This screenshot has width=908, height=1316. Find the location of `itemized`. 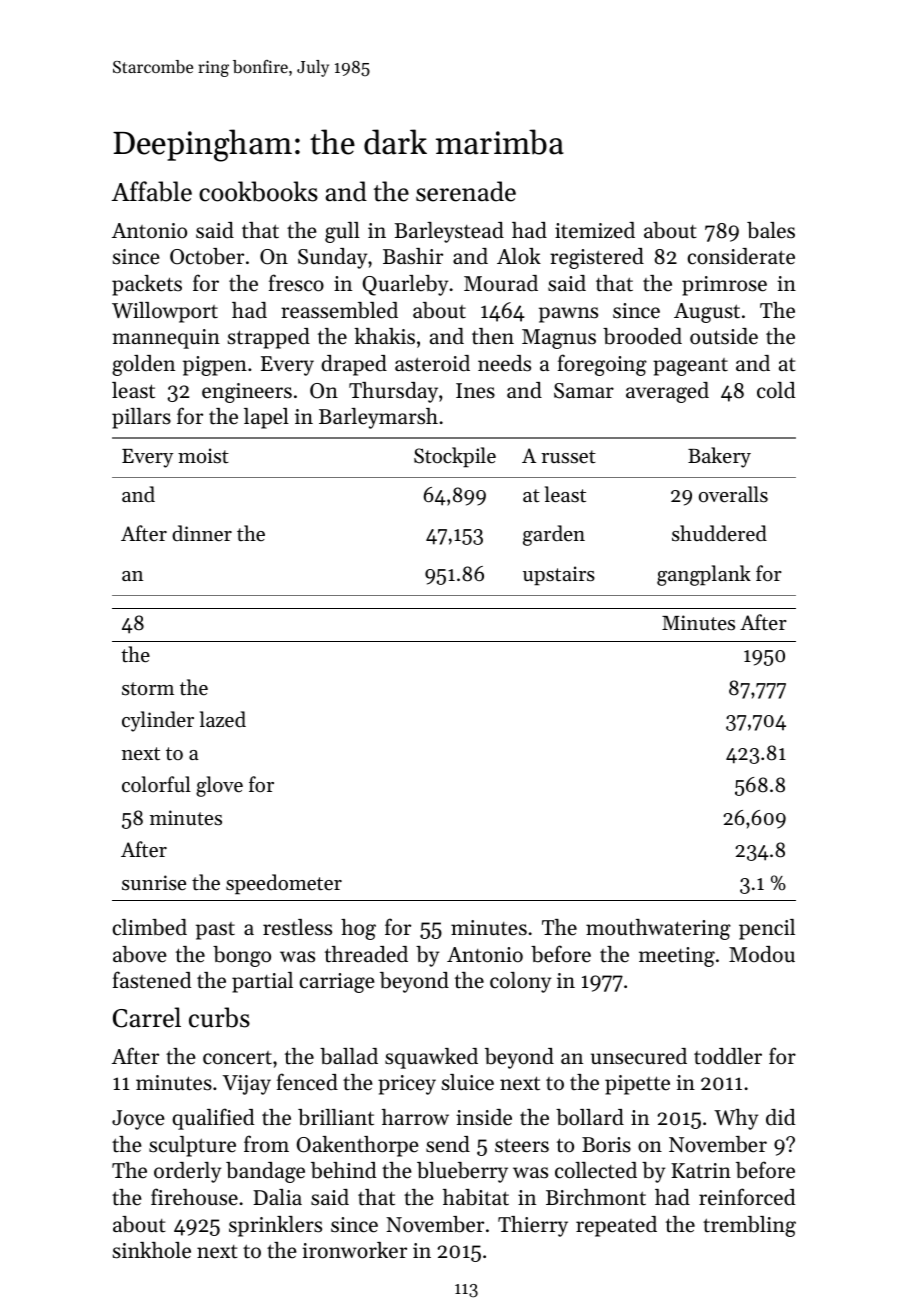

itemized is located at coordinates (595, 230).
